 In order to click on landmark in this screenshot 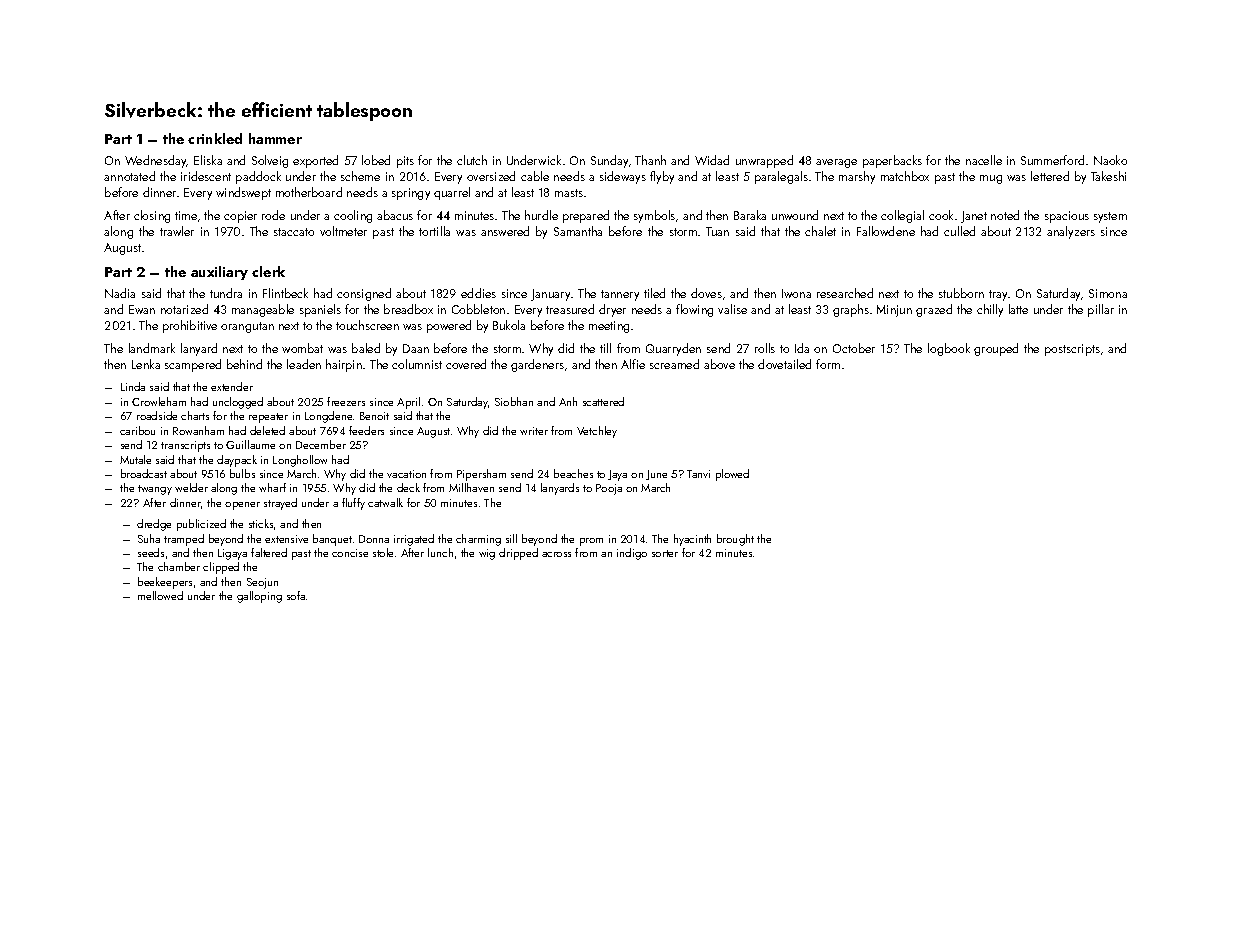, I will do `click(152, 348)`.
